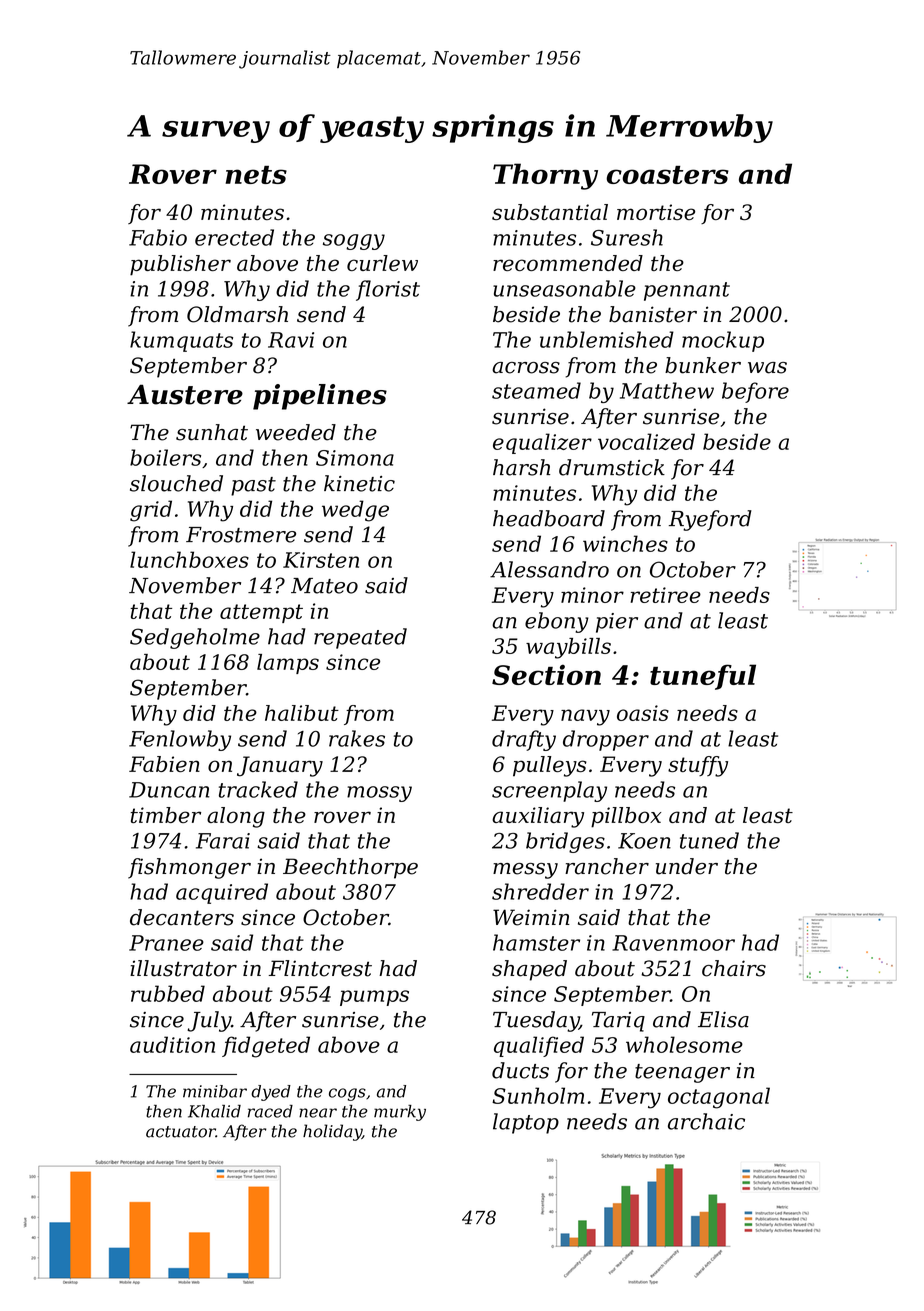 The image size is (924, 1311). What do you see at coordinates (214, 1111) in the document?
I see `Khalid` at bounding box center [214, 1111].
